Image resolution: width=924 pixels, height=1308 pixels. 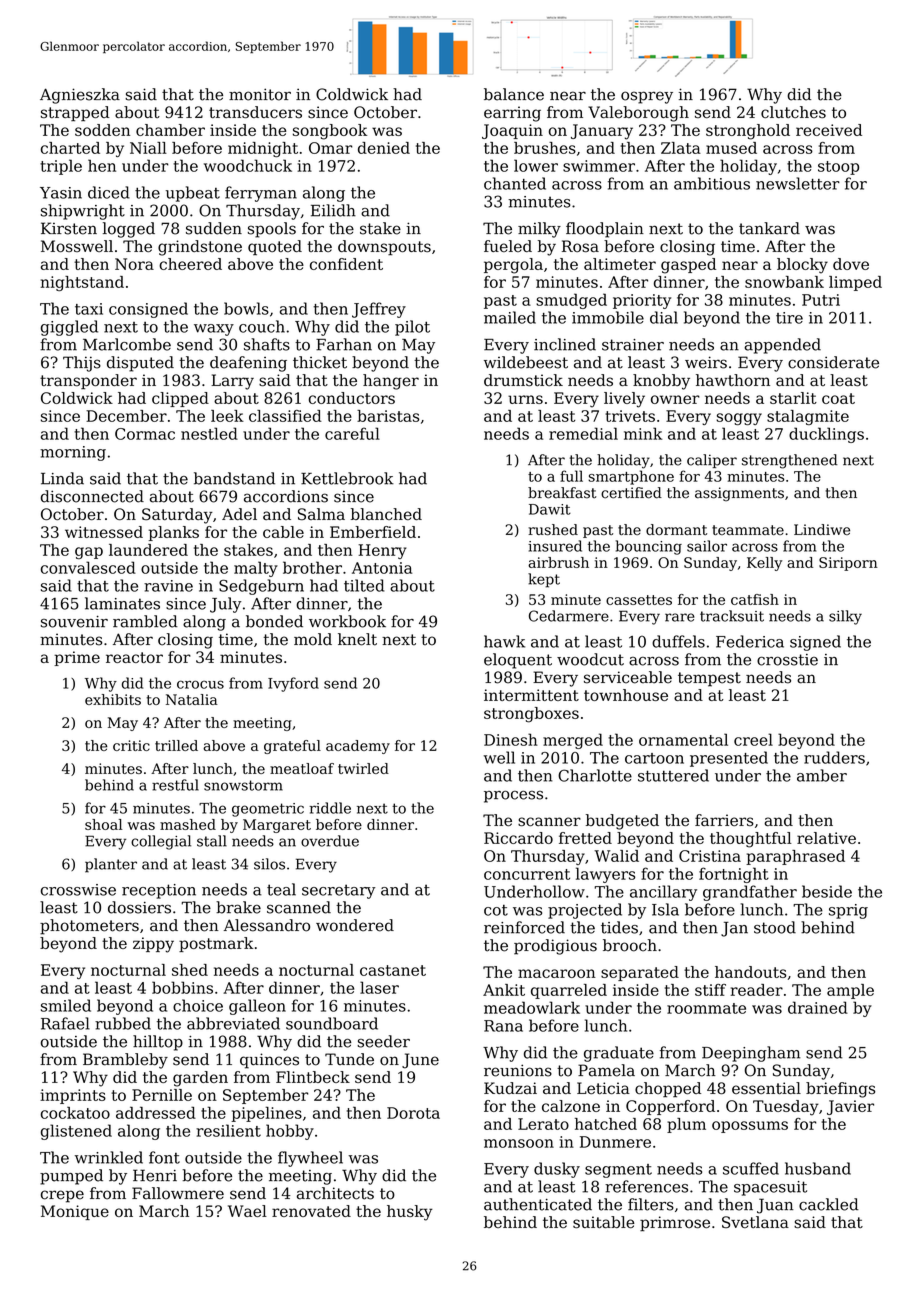 What do you see at coordinates (514, 94) in the screenshot?
I see `balance` at bounding box center [514, 94].
